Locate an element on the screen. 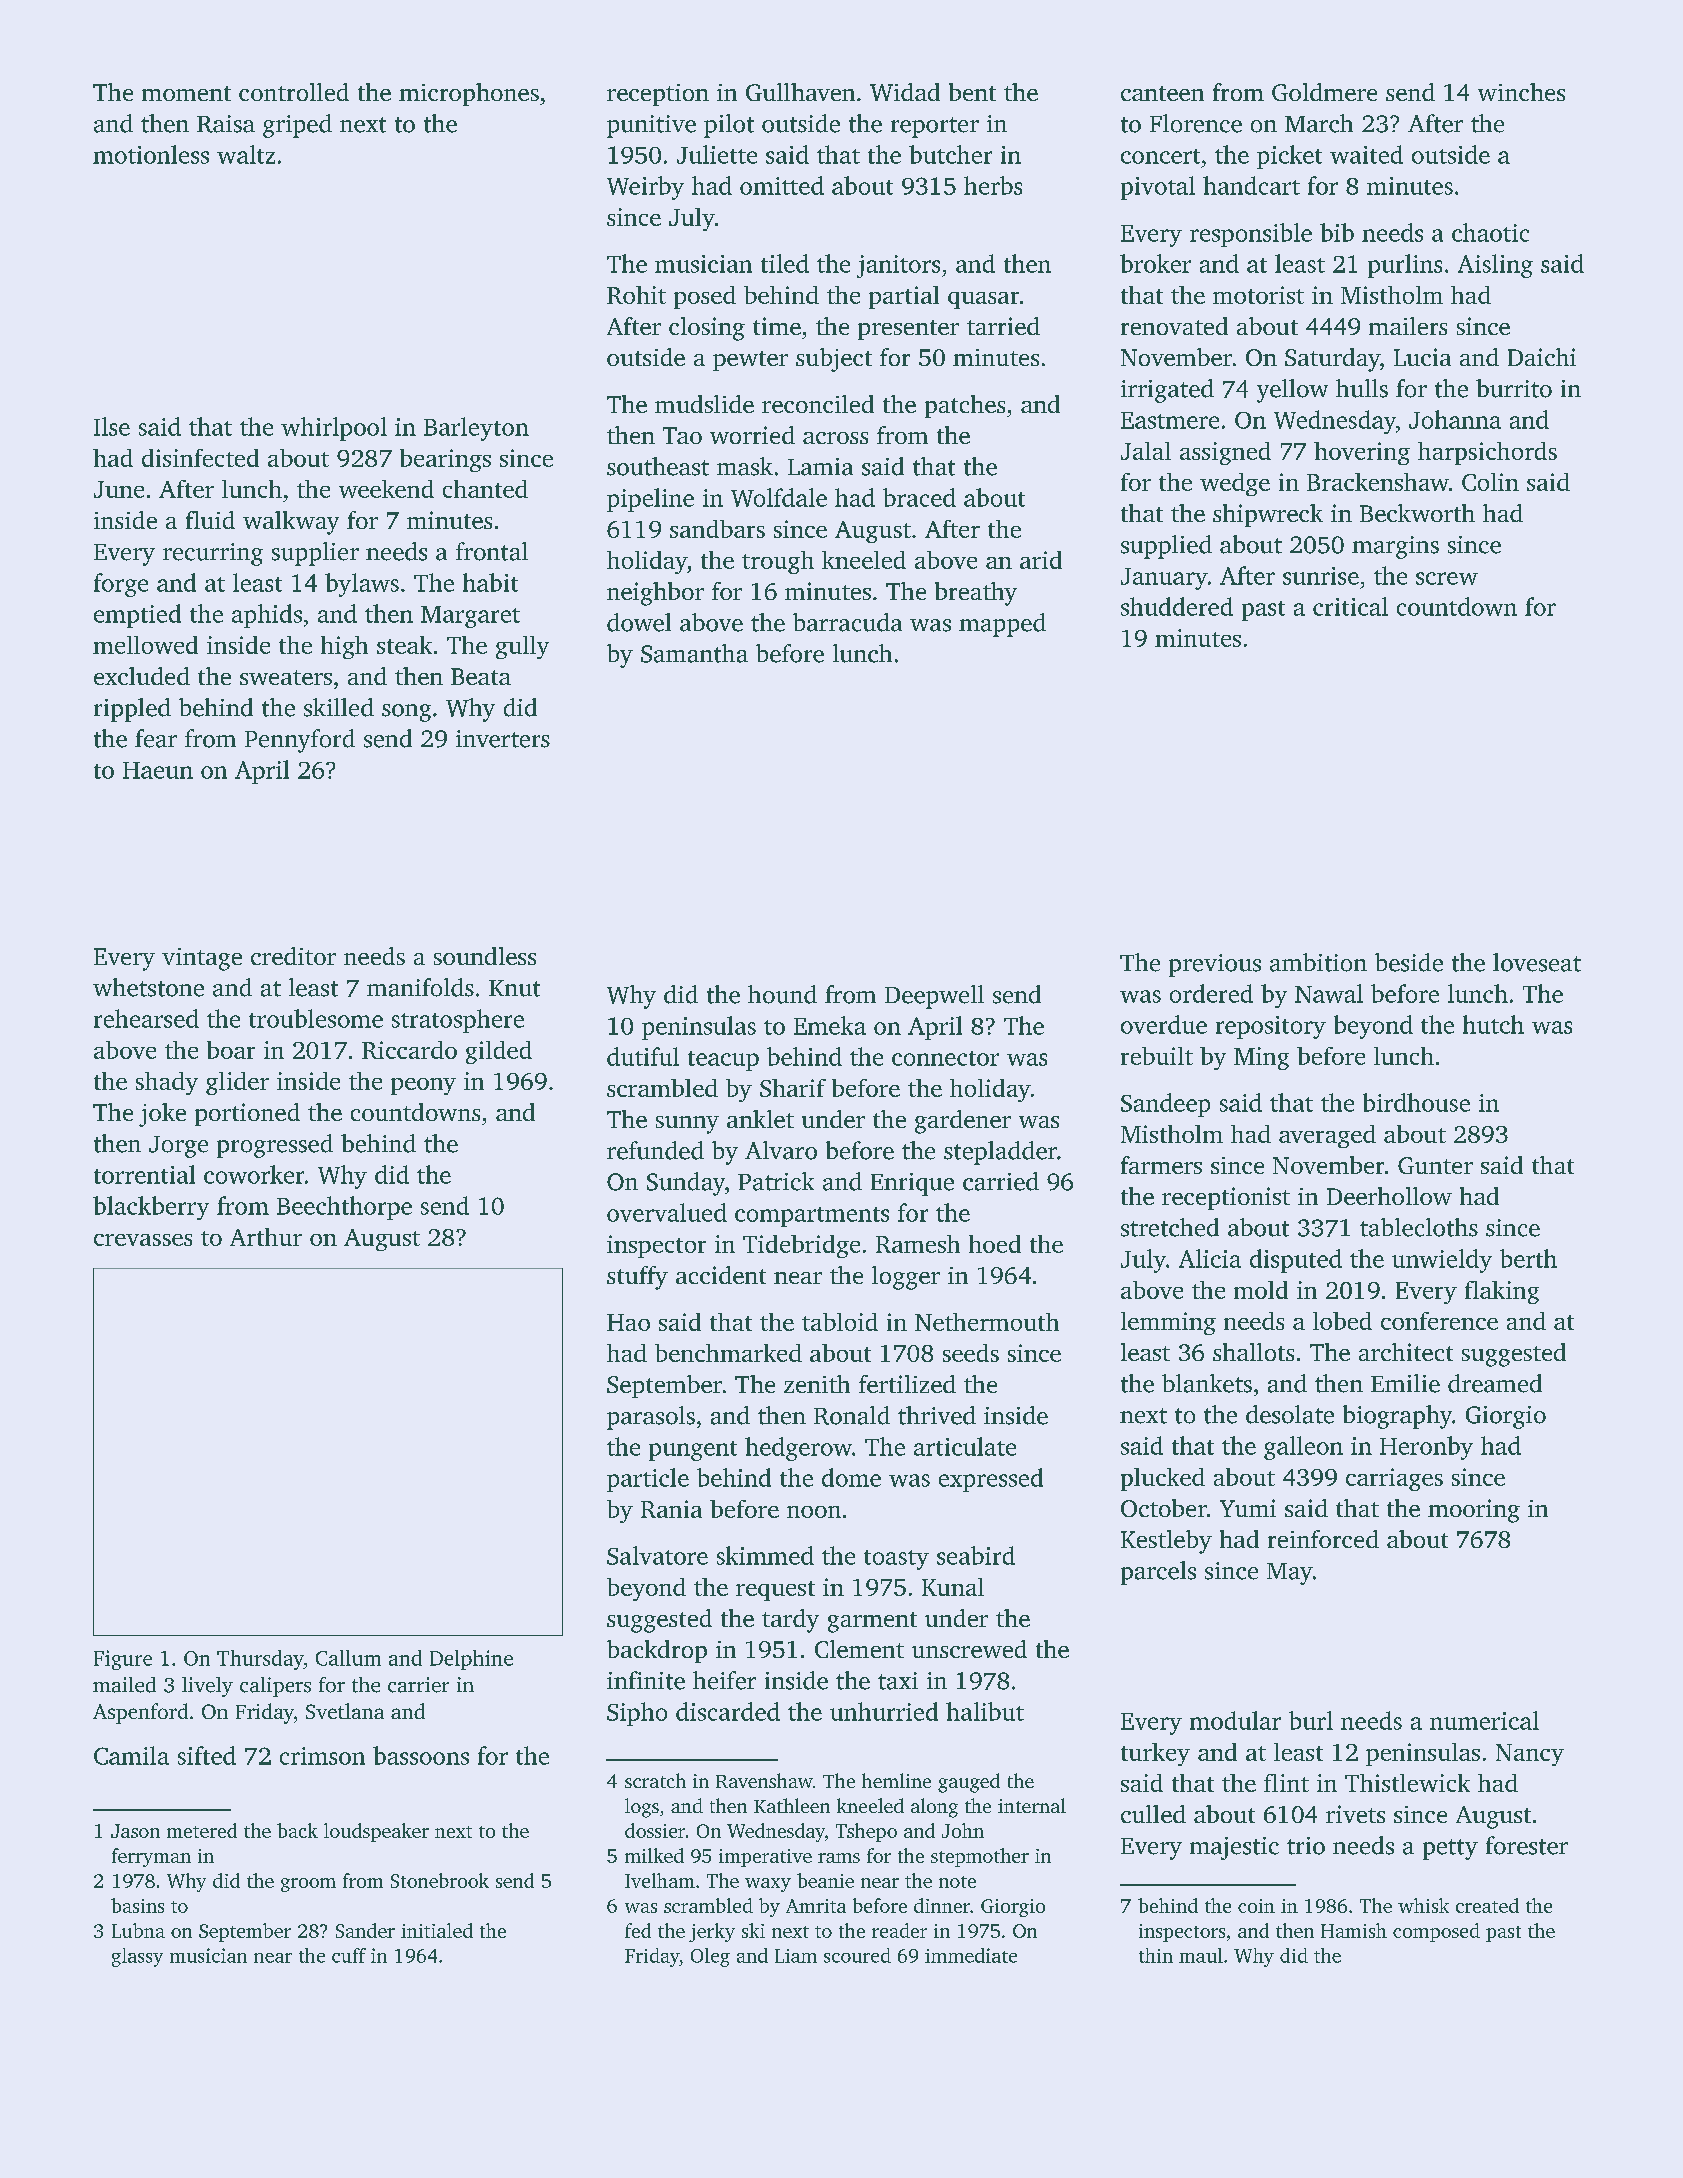 The height and width of the screenshot is (2178, 1683). Beechthorpe is located at coordinates (344, 1208).
